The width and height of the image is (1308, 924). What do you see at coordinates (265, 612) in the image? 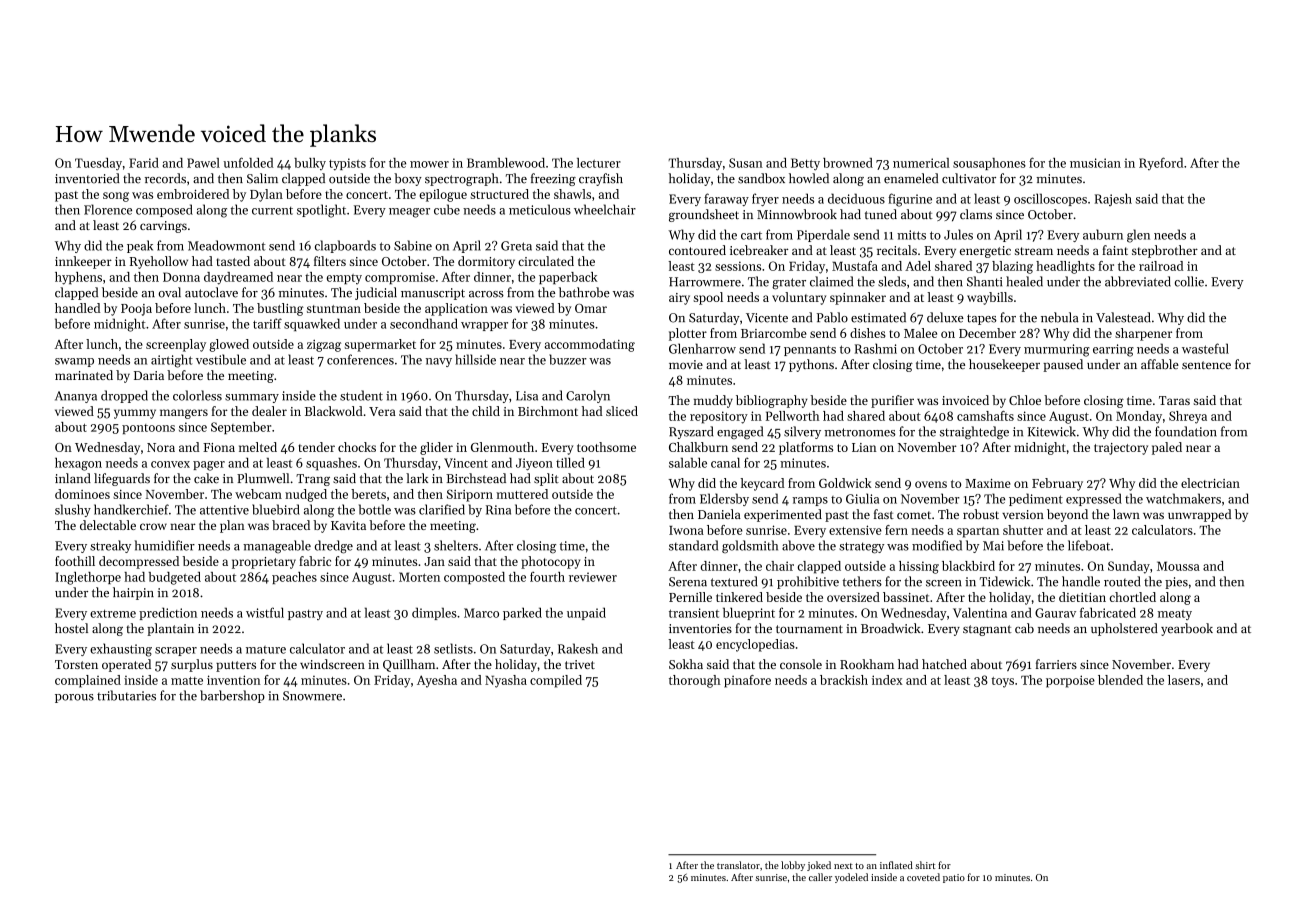
I see `wistful` at bounding box center [265, 612].
